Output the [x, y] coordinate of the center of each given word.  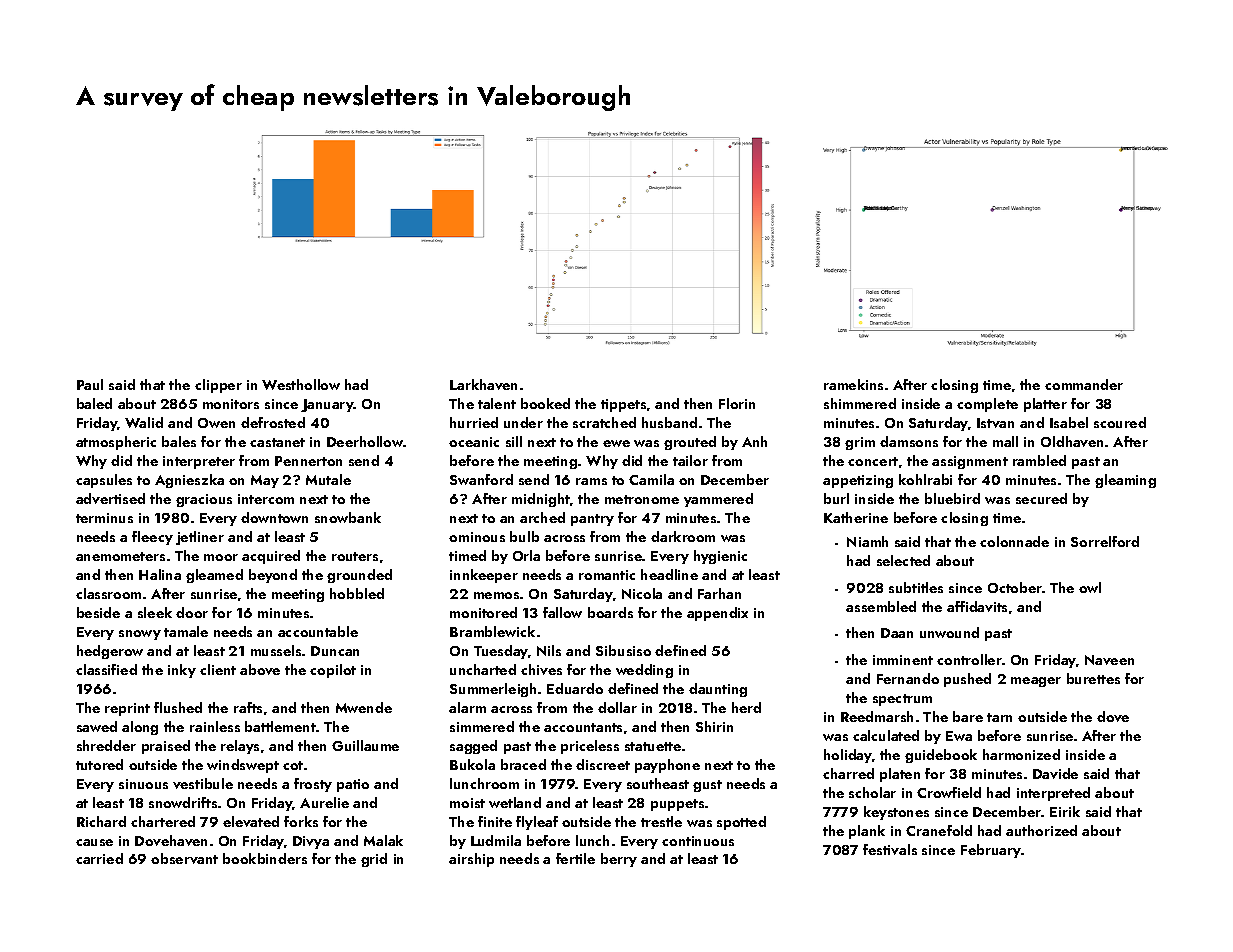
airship [471, 860]
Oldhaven [1072, 441]
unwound [949, 632]
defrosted [273, 422]
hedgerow [110, 652]
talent [497, 403]
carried [99, 858]
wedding [644, 671]
